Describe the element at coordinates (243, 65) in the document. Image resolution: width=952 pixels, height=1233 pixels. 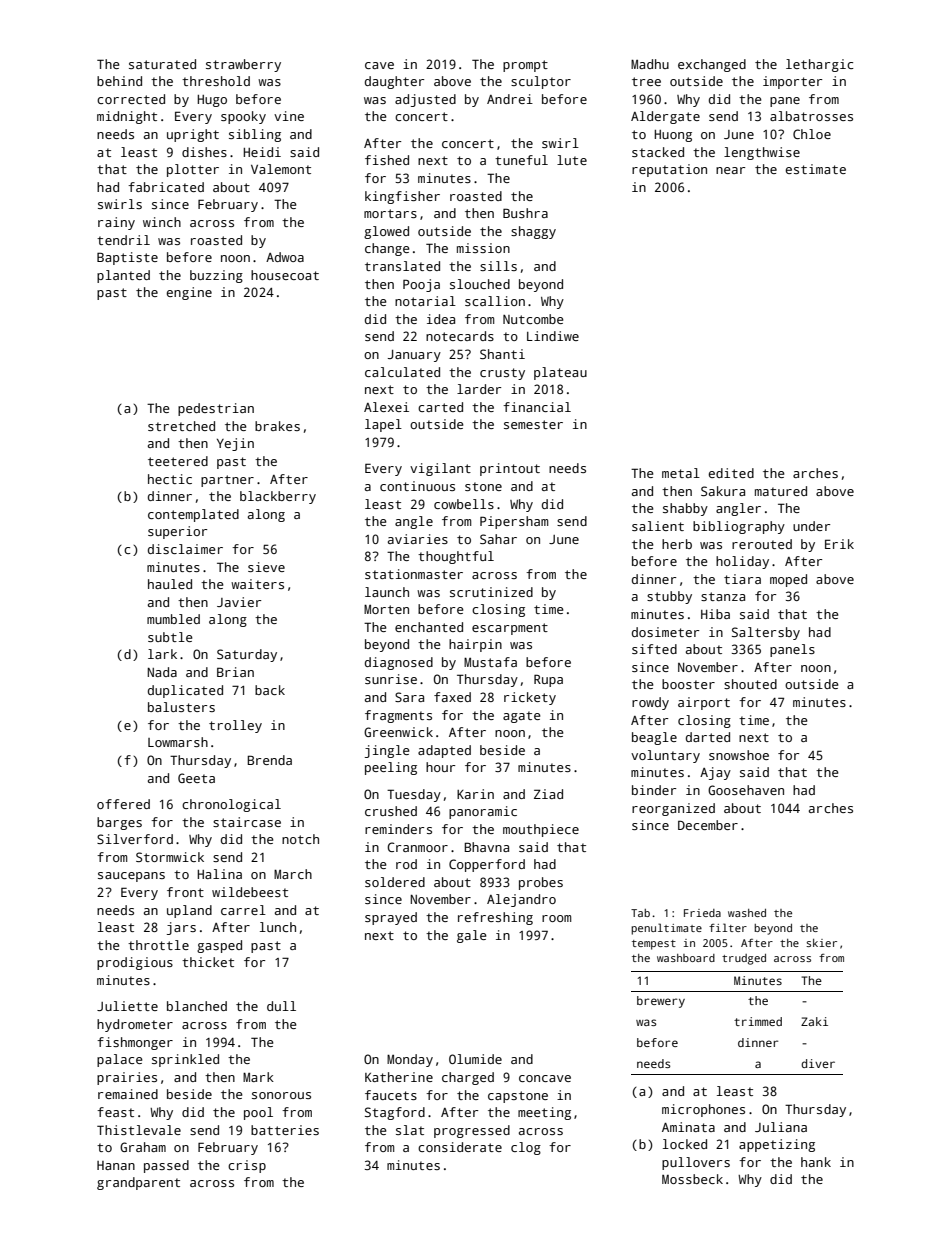
I see `strawberry` at that location.
